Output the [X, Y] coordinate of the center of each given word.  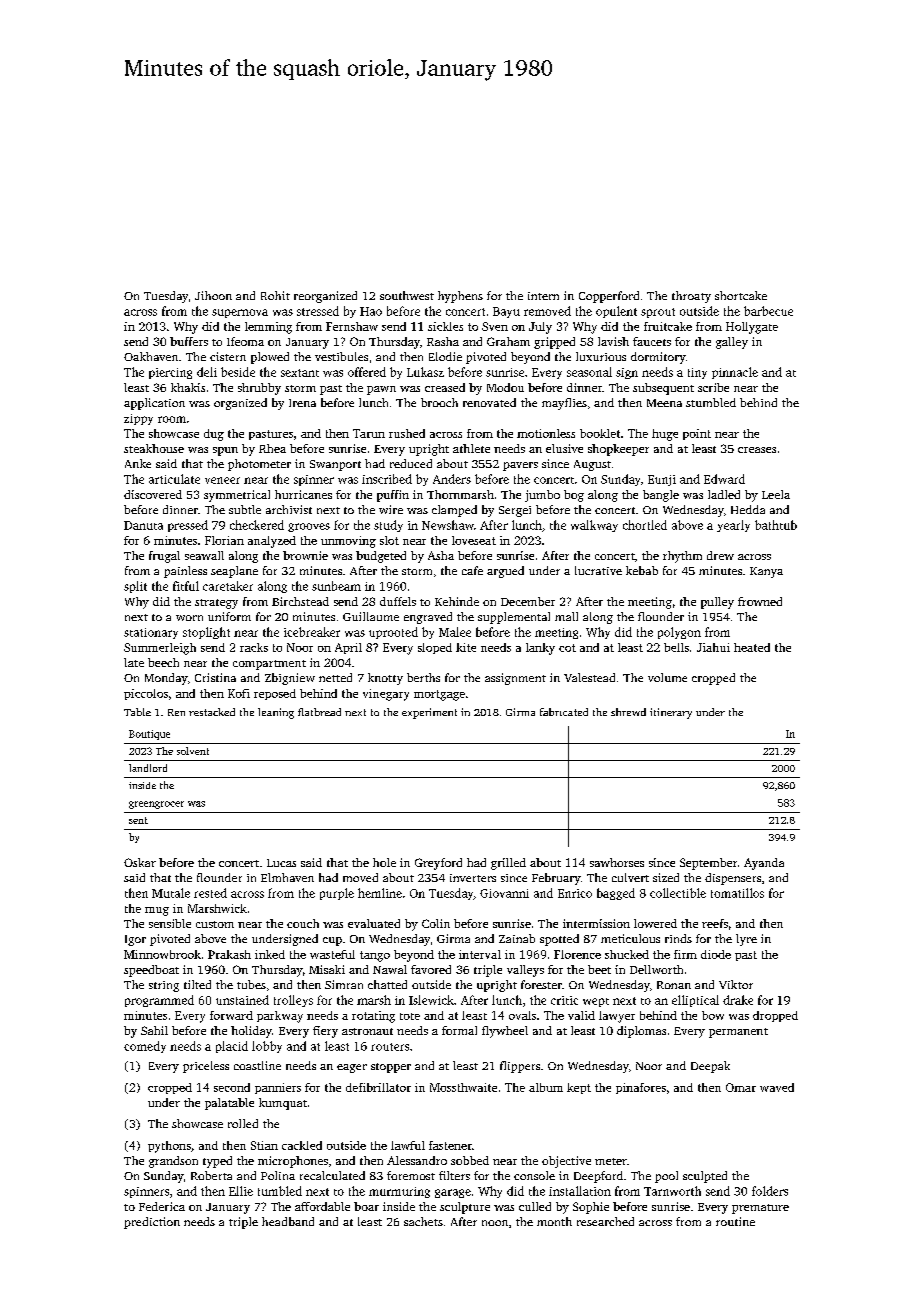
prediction [152, 1223]
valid [581, 1015]
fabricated [564, 712]
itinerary [671, 713]
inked [270, 954]
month [554, 1221]
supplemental [514, 618]
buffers [189, 341]
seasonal [589, 372]
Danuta [143, 525]
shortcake [741, 295]
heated [752, 647]
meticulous [630, 938]
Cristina [215, 677]
